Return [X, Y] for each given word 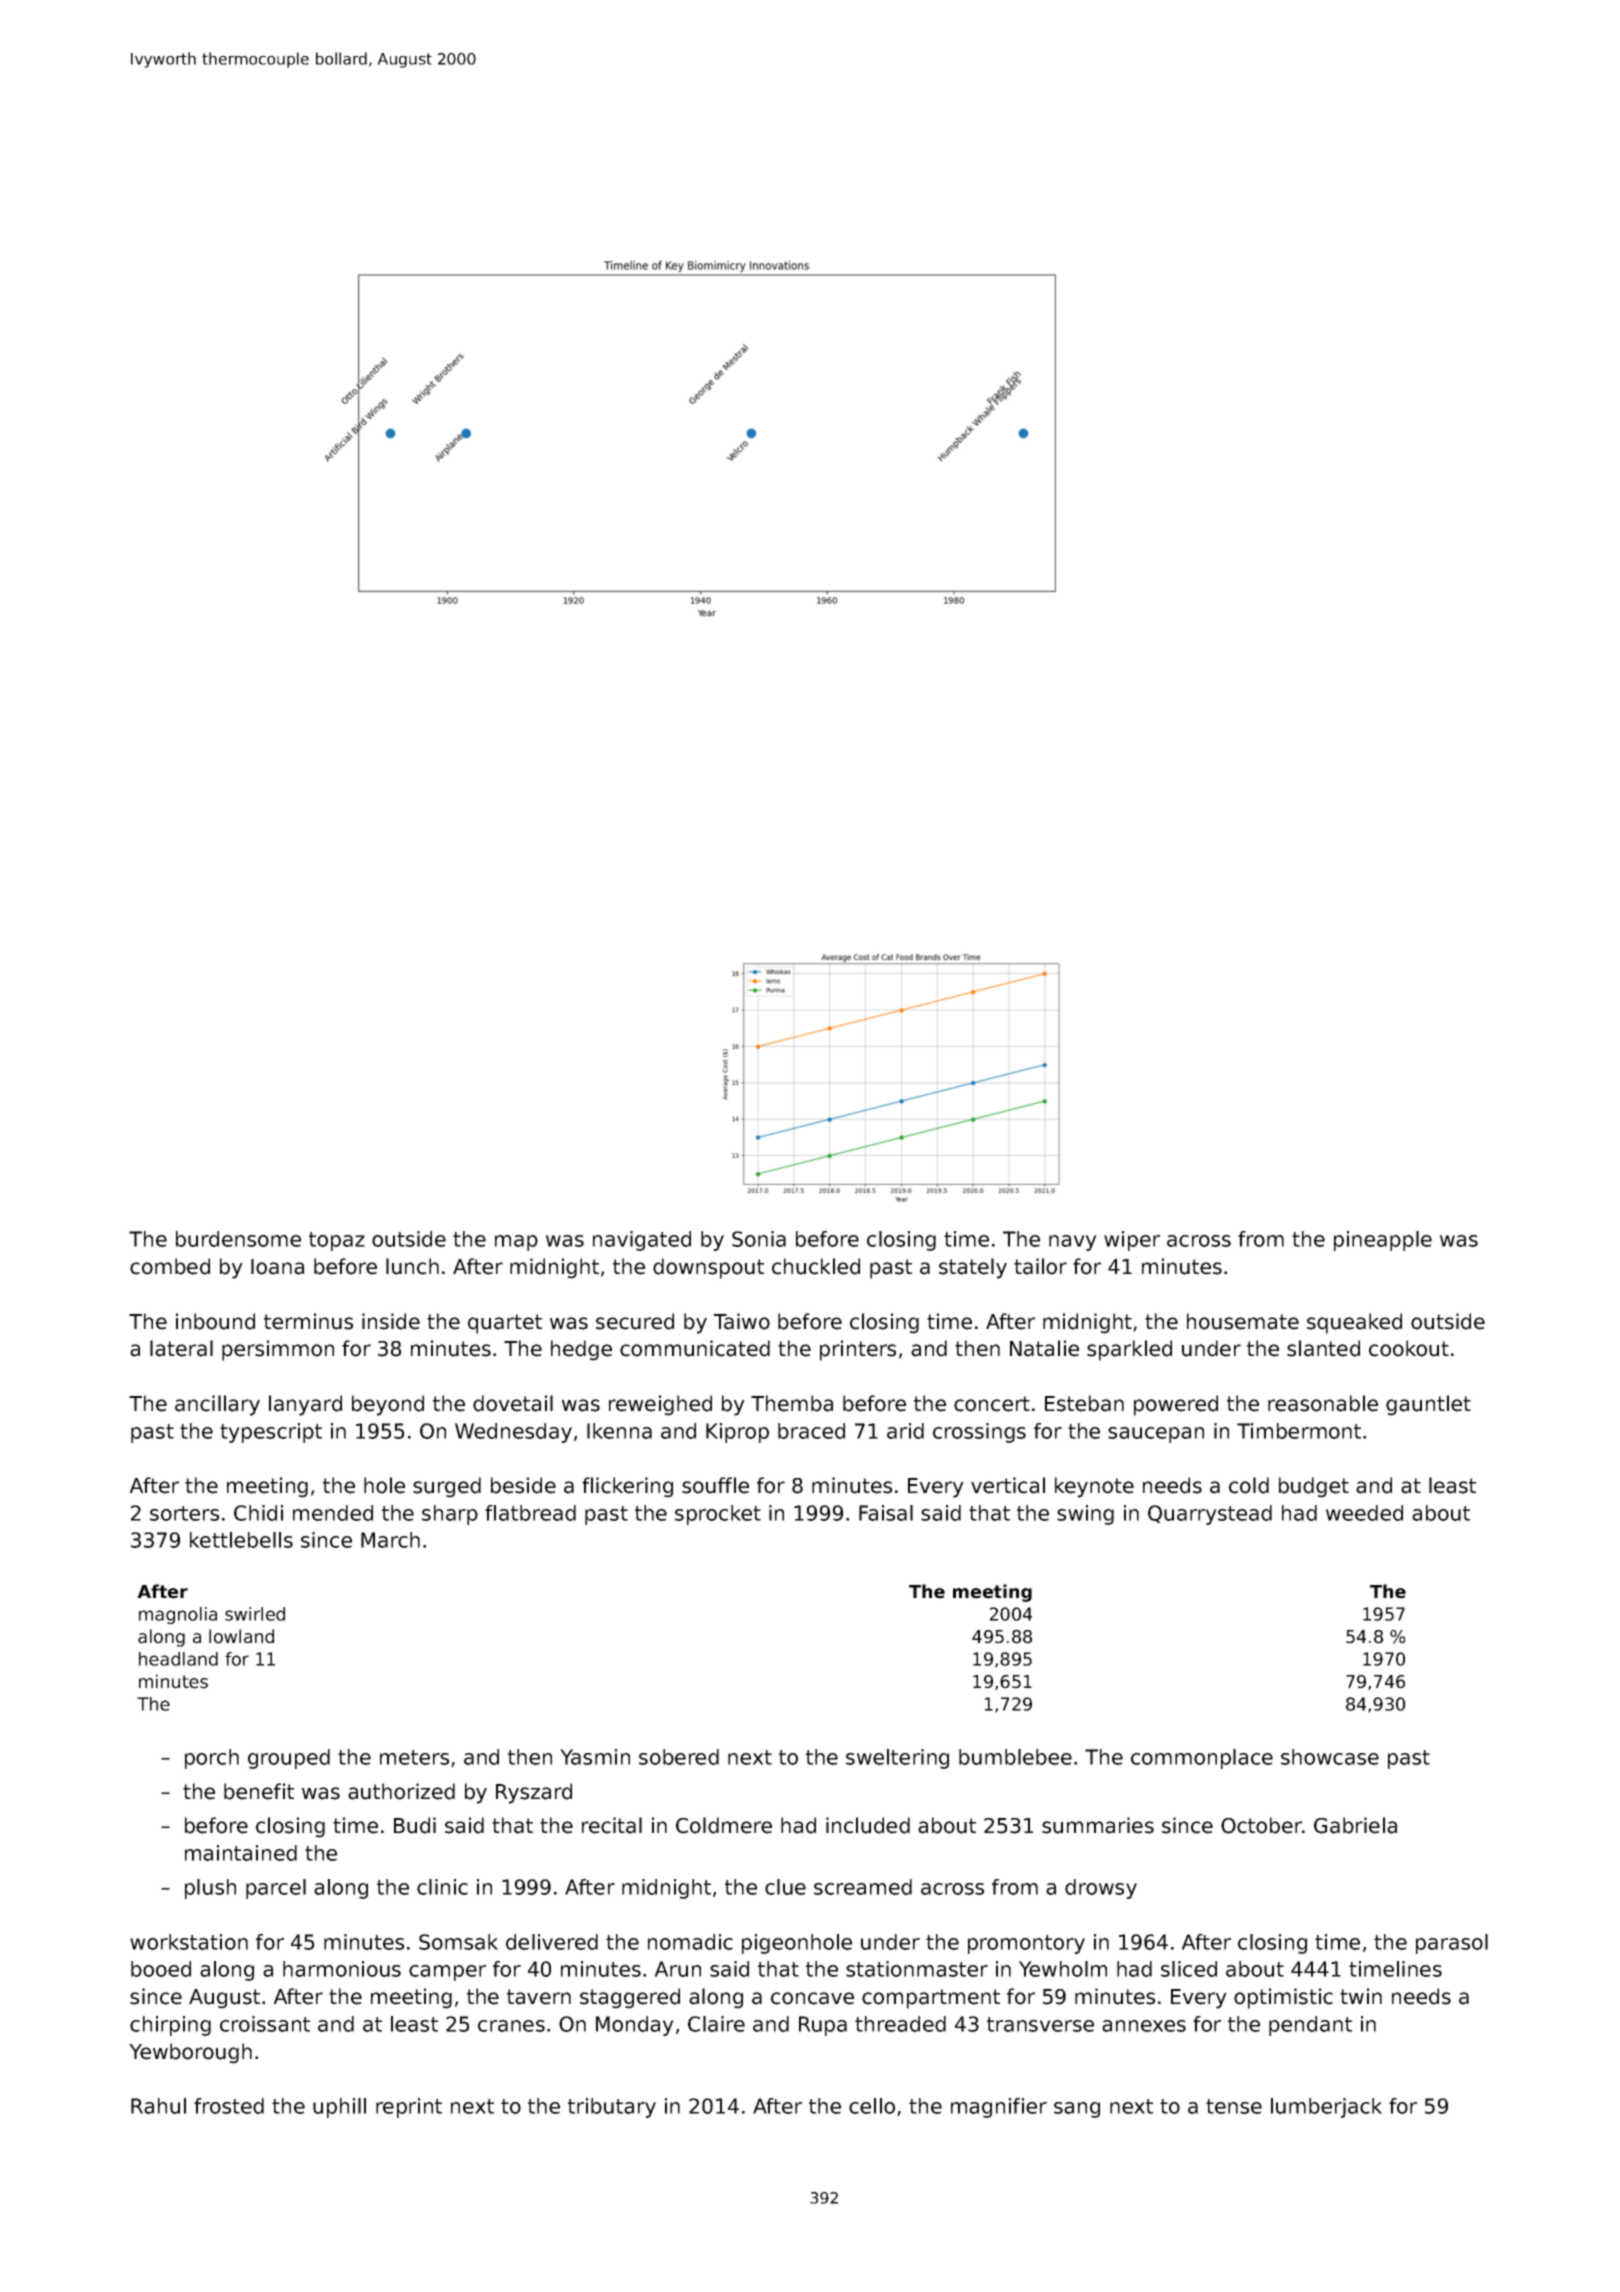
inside [391, 1321]
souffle [715, 1485]
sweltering [897, 1759]
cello [872, 2106]
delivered [552, 1942]
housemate [1243, 1321]
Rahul [158, 2106]
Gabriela [1355, 1825]
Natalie [1044, 1348]
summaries [1098, 1825]
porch [212, 1759]
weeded [1364, 1513]
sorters [184, 1513]
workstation [189, 1942]
